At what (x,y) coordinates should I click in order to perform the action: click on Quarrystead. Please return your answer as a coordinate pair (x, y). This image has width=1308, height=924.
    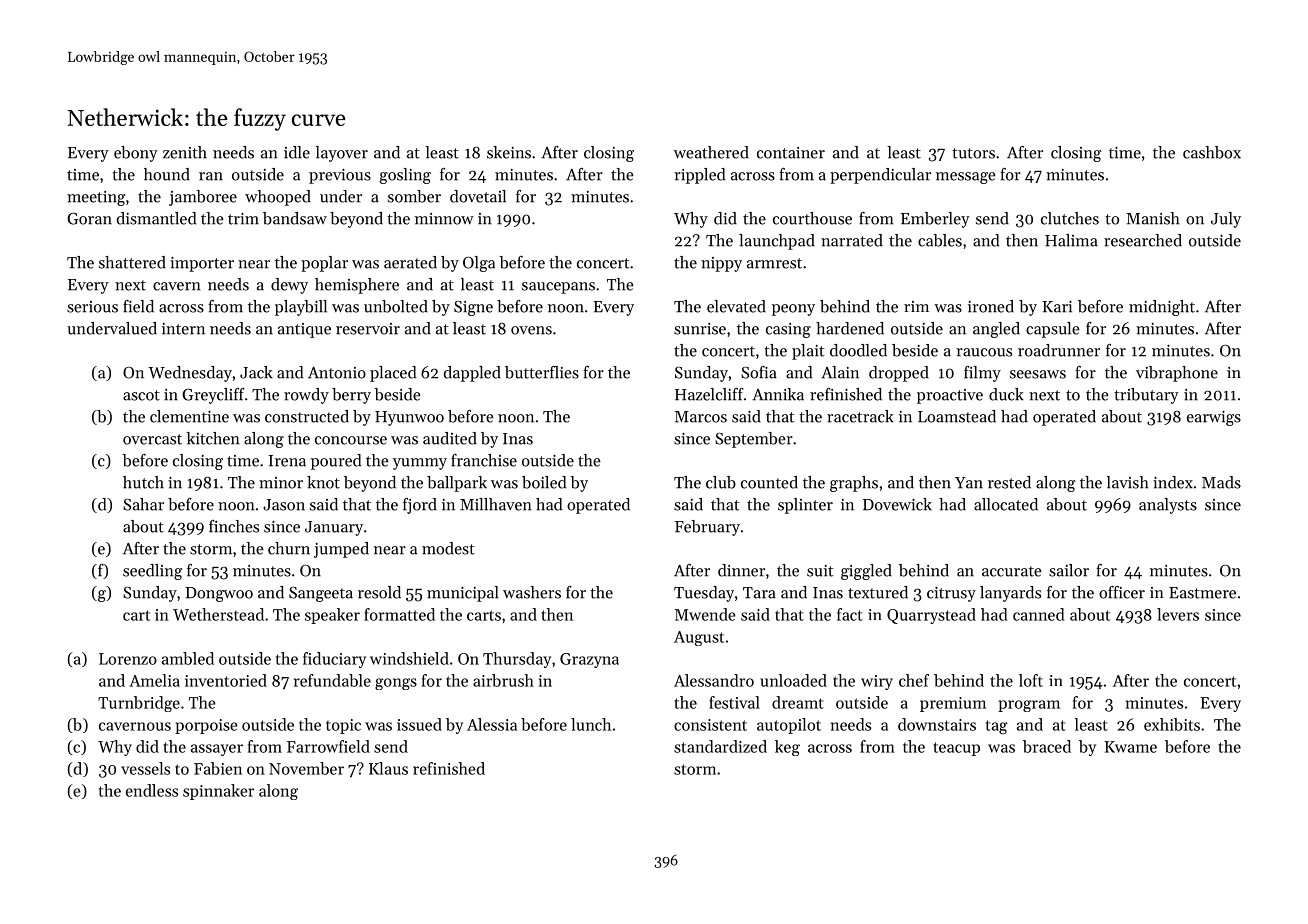
    Looking at the image, I should click on (931, 616).
